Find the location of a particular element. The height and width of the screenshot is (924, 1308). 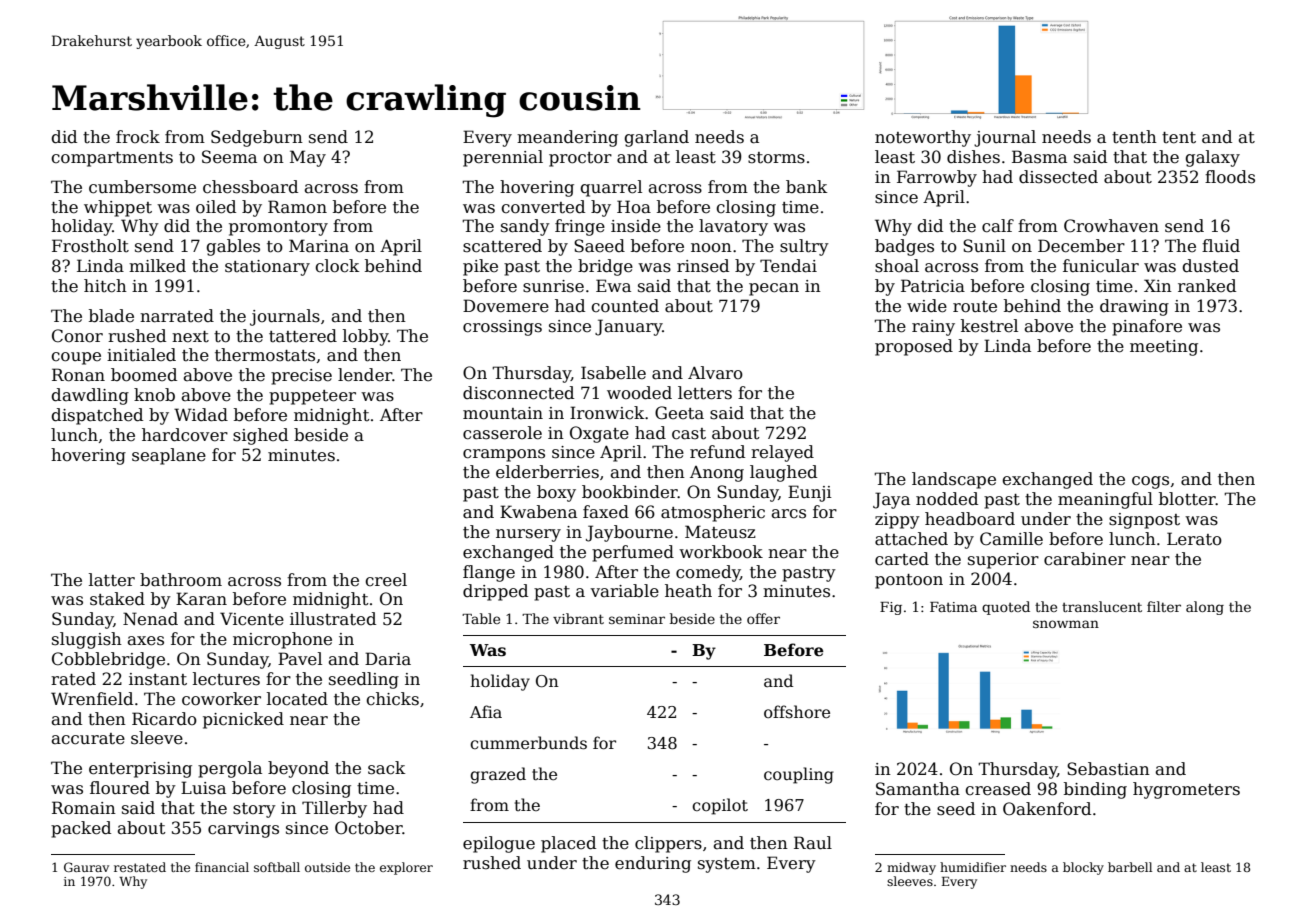

elderberries is located at coordinates (547, 472).
